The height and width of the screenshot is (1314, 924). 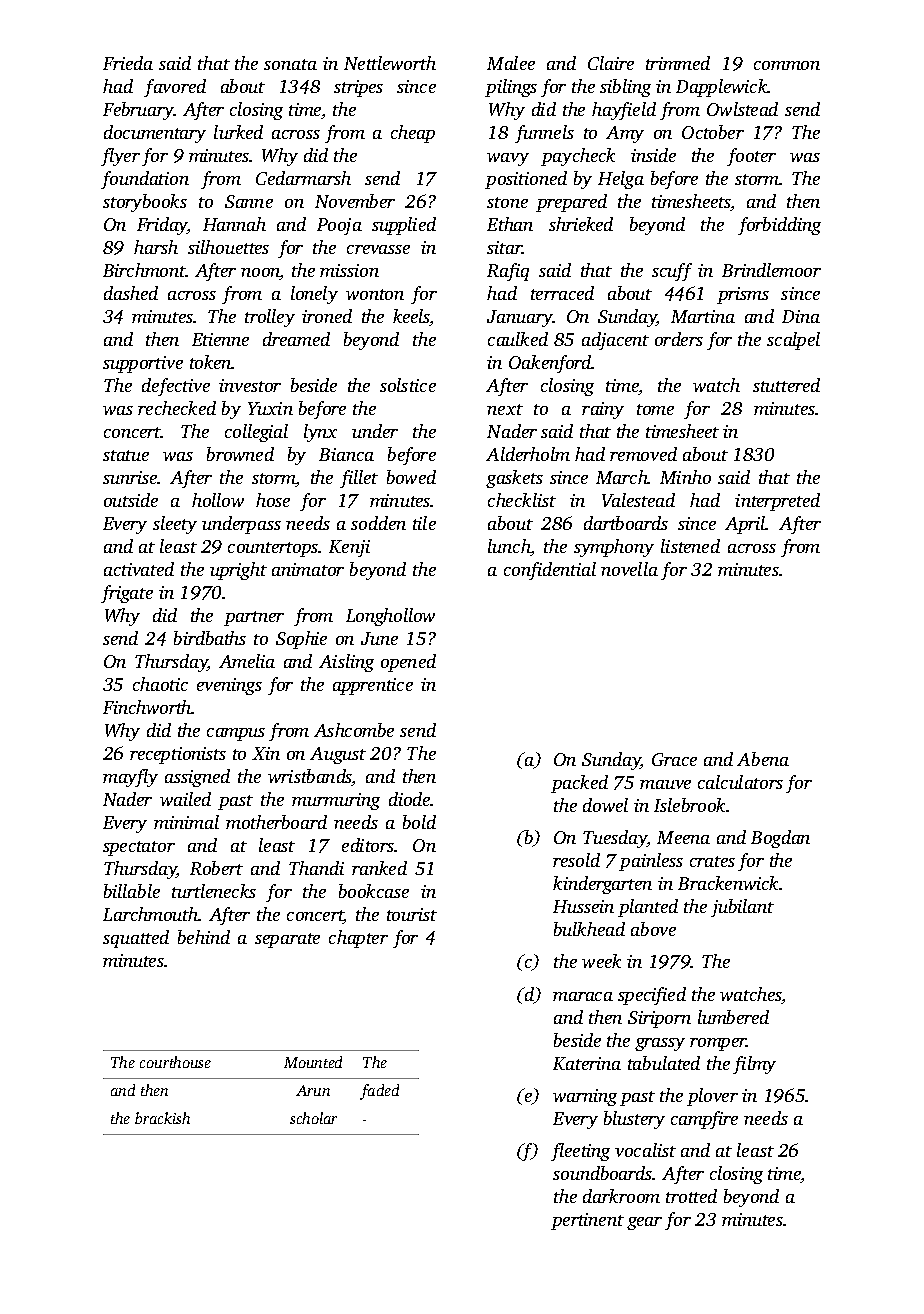 I want to click on sleety, so click(x=175, y=525).
